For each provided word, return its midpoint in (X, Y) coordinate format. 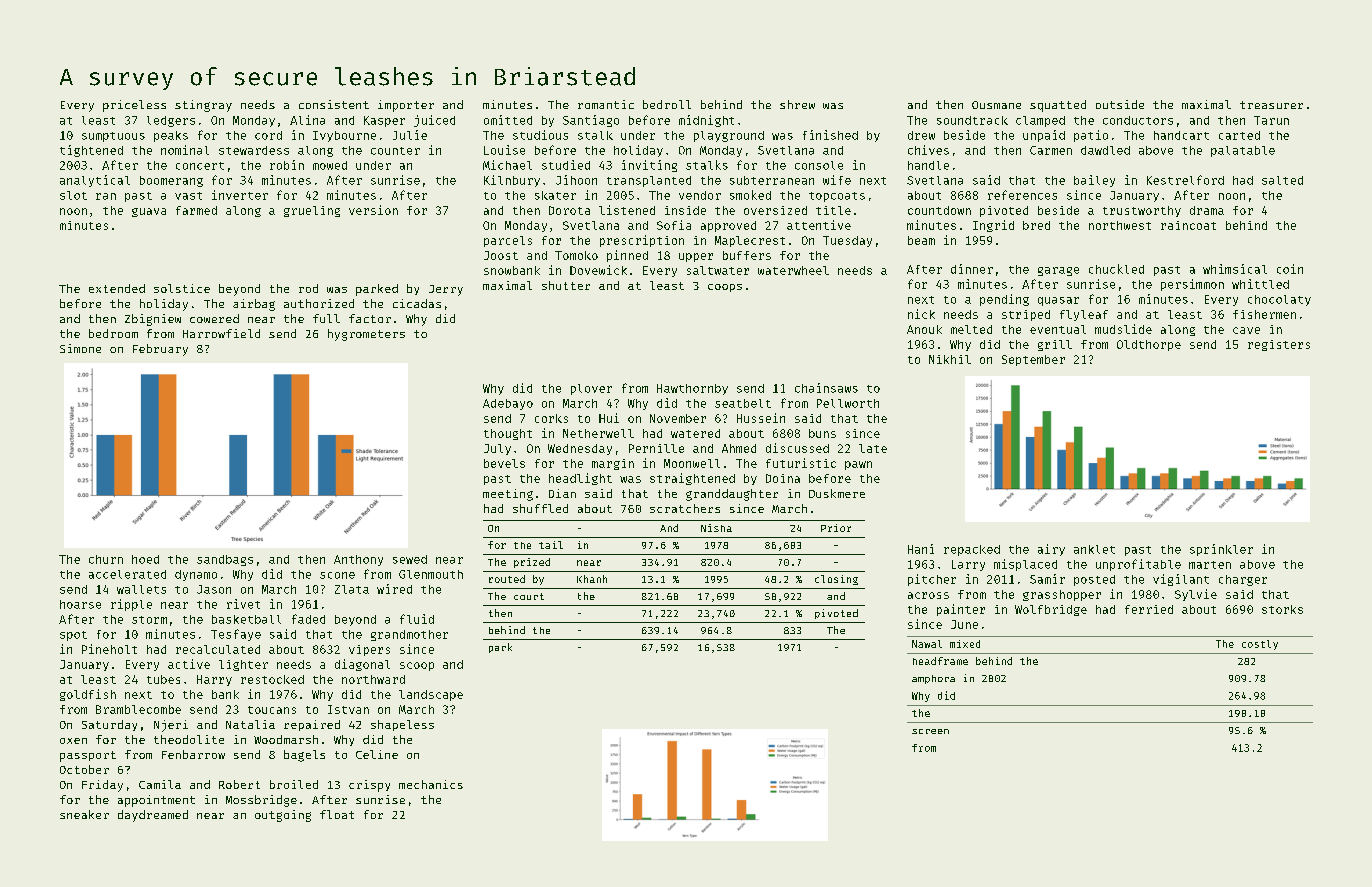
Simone (80, 348)
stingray (203, 106)
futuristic (801, 463)
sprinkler (1221, 550)
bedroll (667, 104)
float (337, 814)
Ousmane (996, 105)
